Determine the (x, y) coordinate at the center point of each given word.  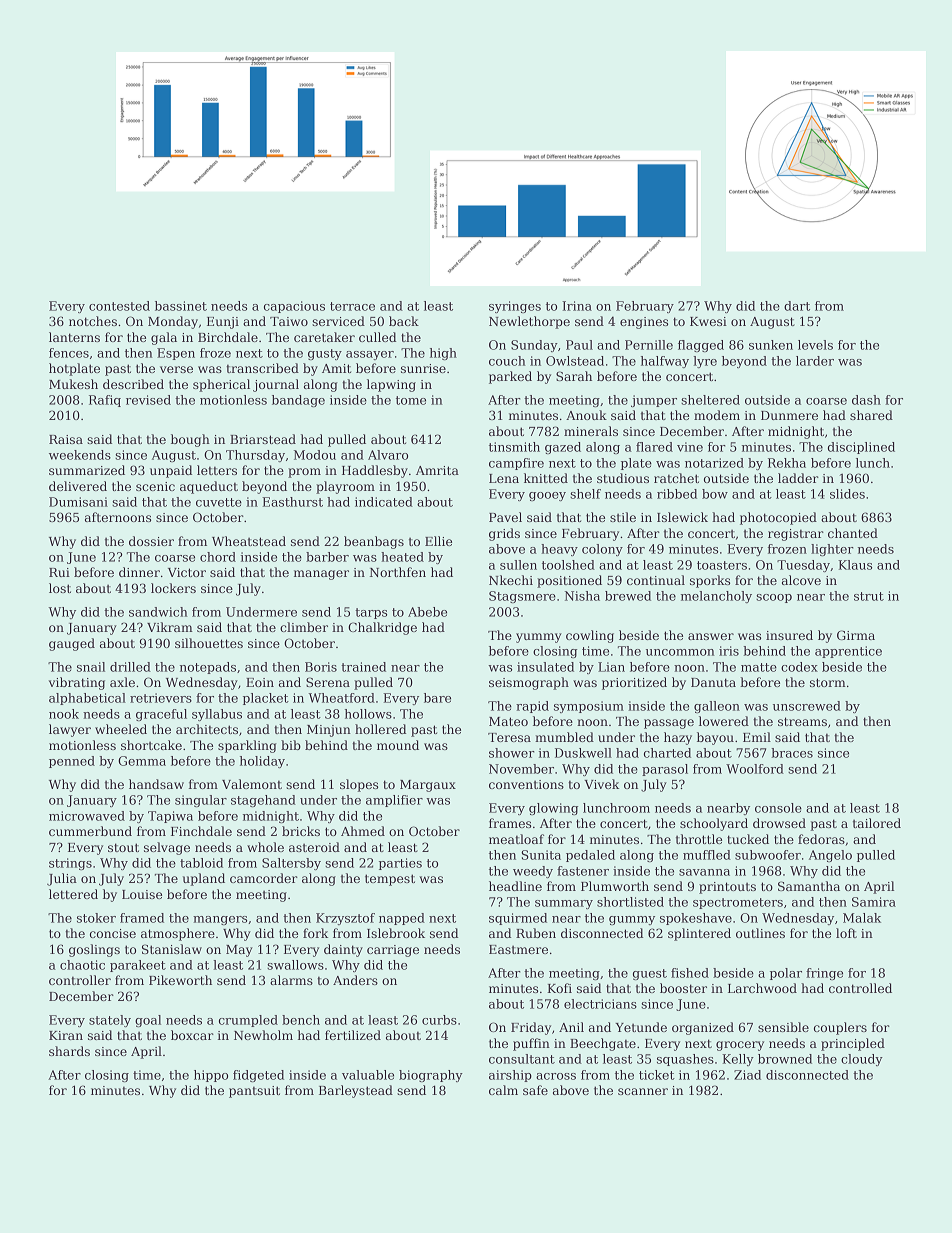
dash (866, 400)
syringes (515, 307)
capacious (294, 307)
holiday (262, 762)
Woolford (755, 769)
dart (797, 306)
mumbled (564, 737)
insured (789, 635)
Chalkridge (382, 628)
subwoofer (768, 855)
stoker (96, 918)
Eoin (260, 682)
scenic (155, 486)
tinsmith (514, 447)
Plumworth (615, 886)
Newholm (263, 1035)
